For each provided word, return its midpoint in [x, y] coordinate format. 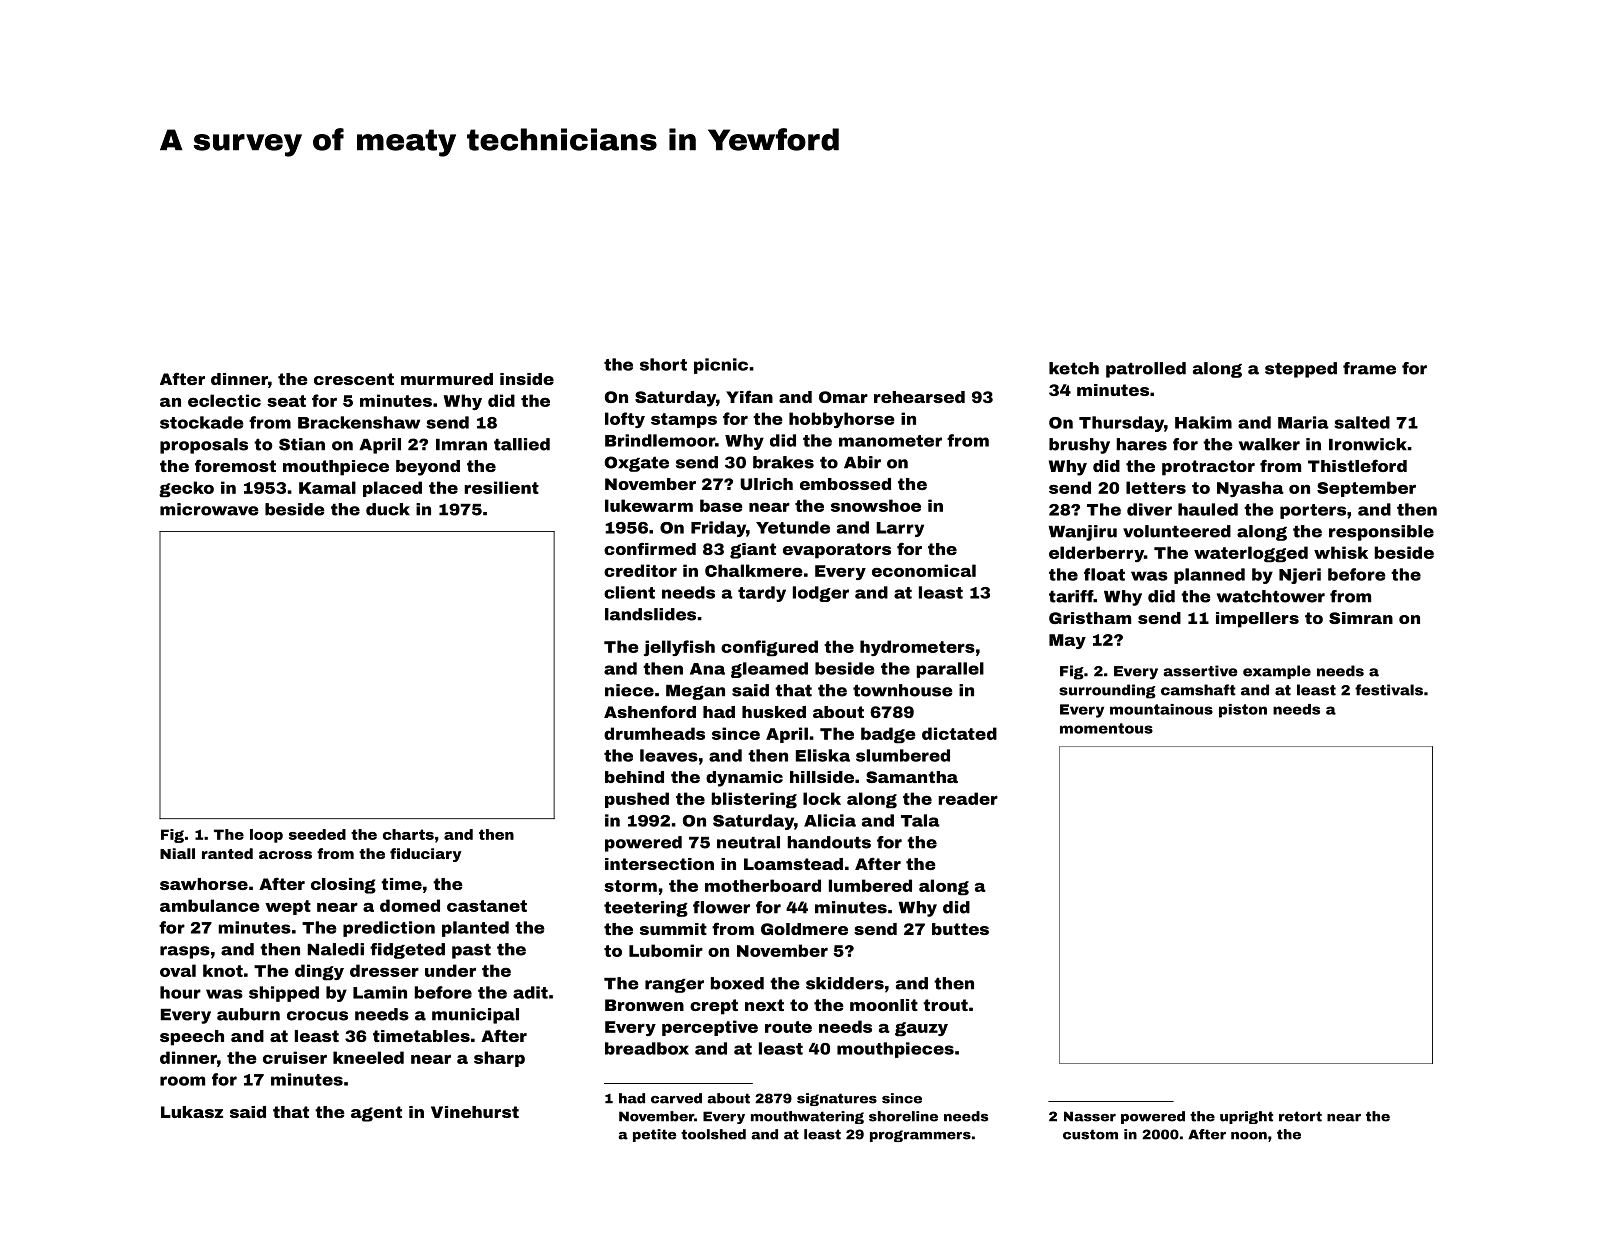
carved [676, 1098]
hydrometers [917, 648]
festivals [1389, 690]
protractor [1208, 468]
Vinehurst [475, 1112]
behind [634, 777]
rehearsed [919, 397]
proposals [204, 446]
